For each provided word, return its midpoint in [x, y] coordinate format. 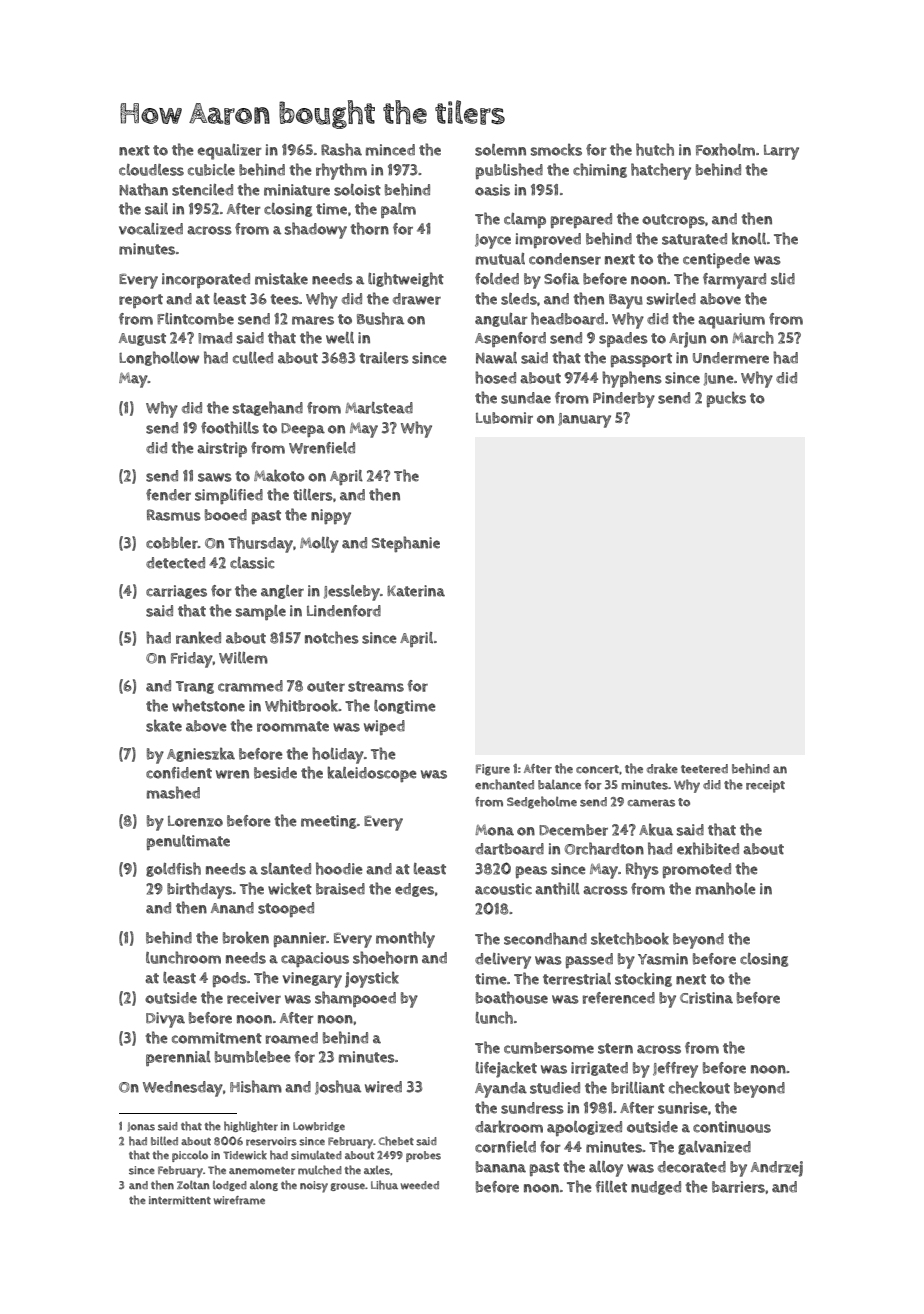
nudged [656, 1188]
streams [376, 686]
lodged [230, 1186]
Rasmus [174, 515]
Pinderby [624, 400]
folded [497, 279]
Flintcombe [195, 319]
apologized [584, 1128]
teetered [704, 769]
